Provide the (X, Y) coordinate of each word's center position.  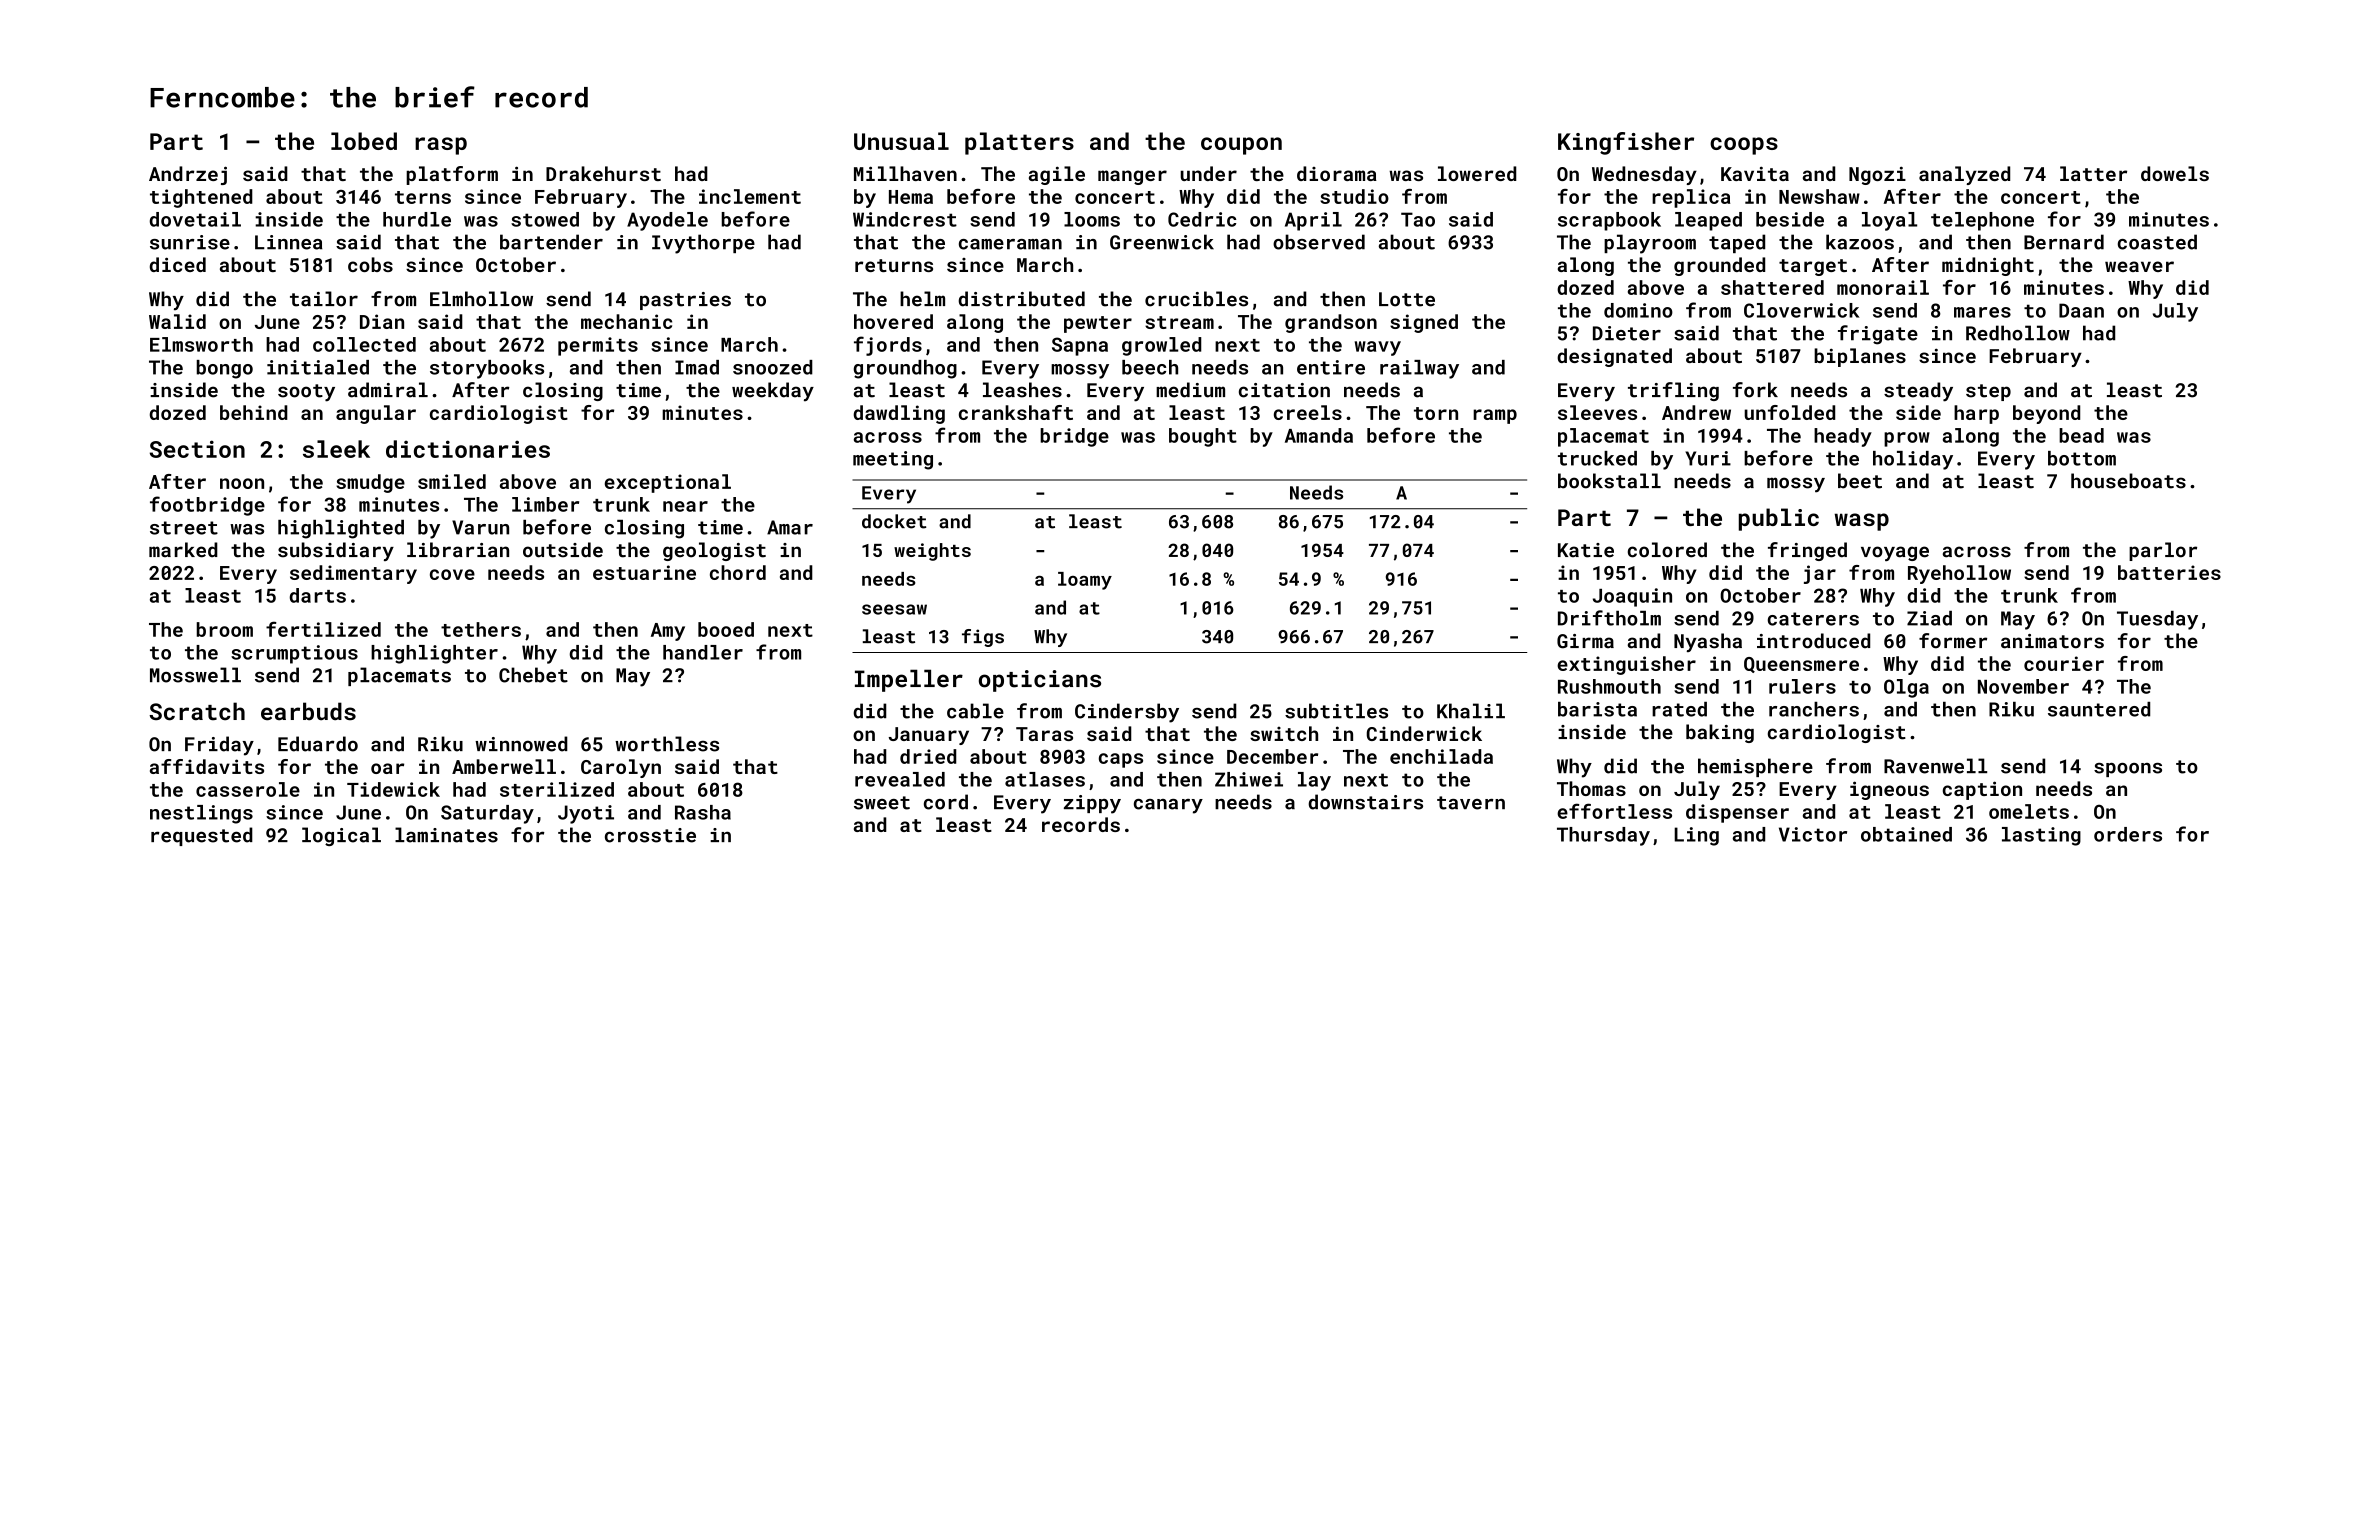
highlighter (434, 654)
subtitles (1336, 711)
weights (932, 552)
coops (1744, 146)
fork (1755, 390)
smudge (370, 483)
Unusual (901, 141)
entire (1331, 367)
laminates (446, 835)
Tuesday (2157, 620)
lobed (364, 141)
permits (598, 346)
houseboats (2128, 481)
